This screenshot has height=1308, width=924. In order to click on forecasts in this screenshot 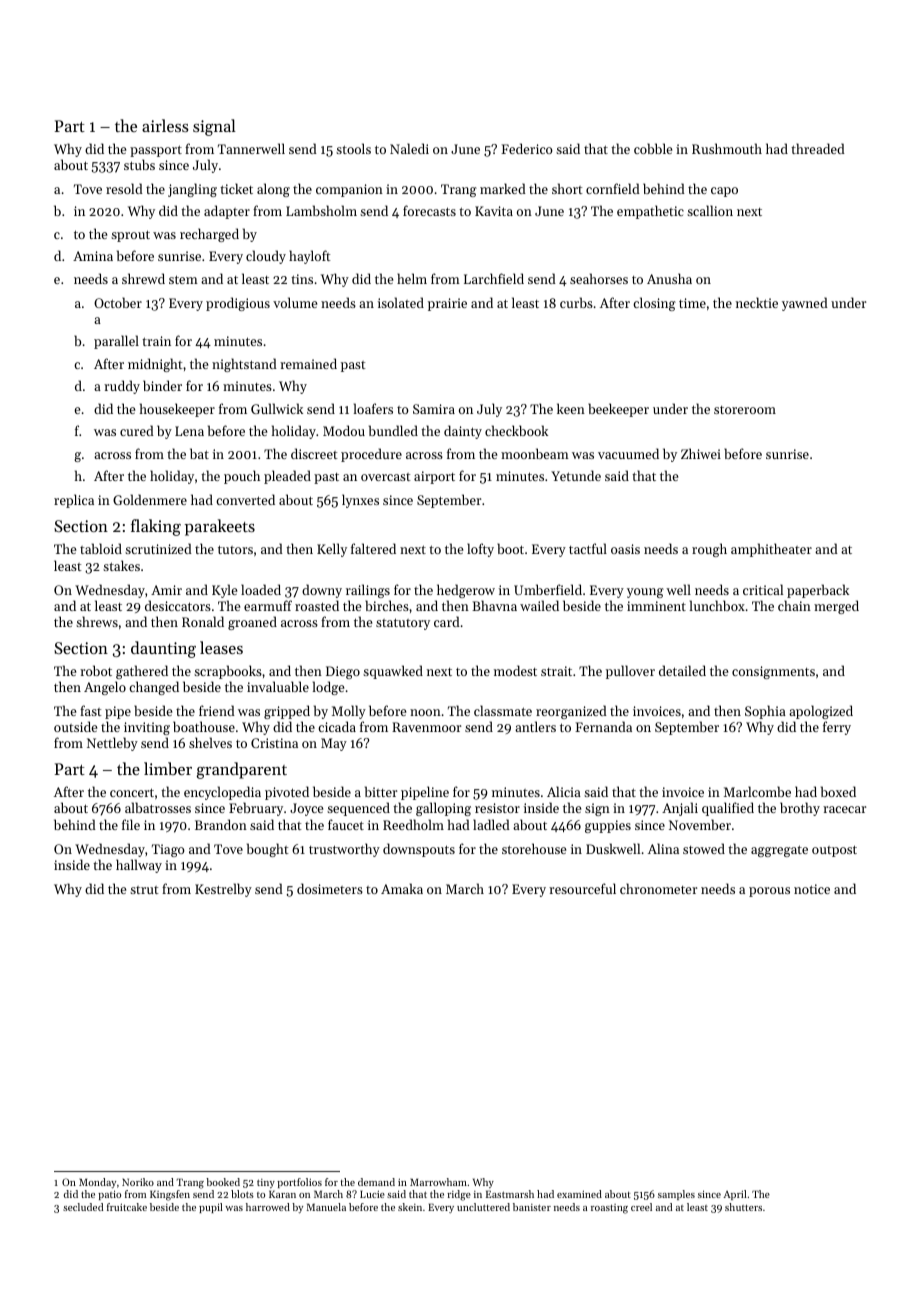, I will do `click(429, 210)`.
